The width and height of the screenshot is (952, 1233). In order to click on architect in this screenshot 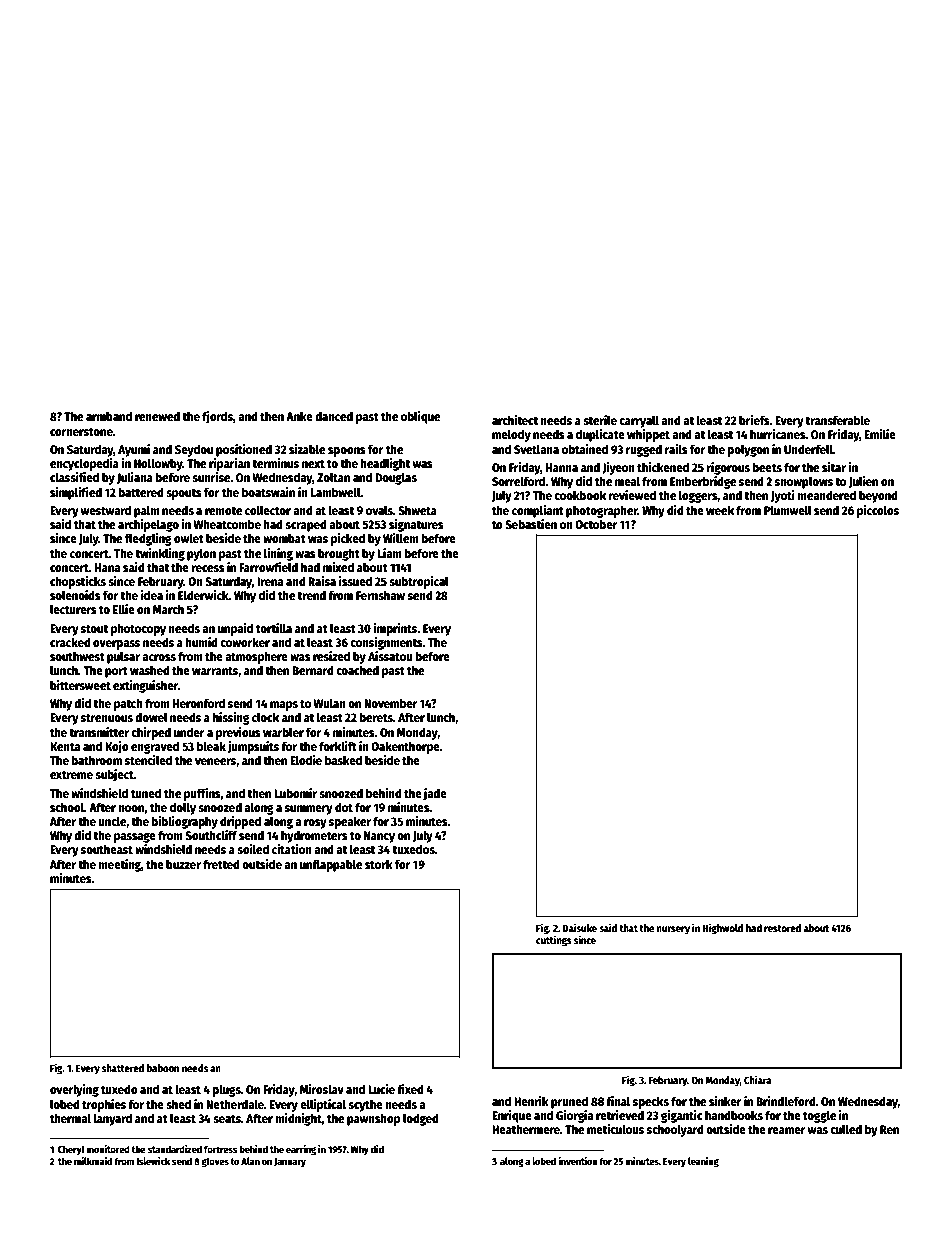, I will do `click(515, 420)`.
